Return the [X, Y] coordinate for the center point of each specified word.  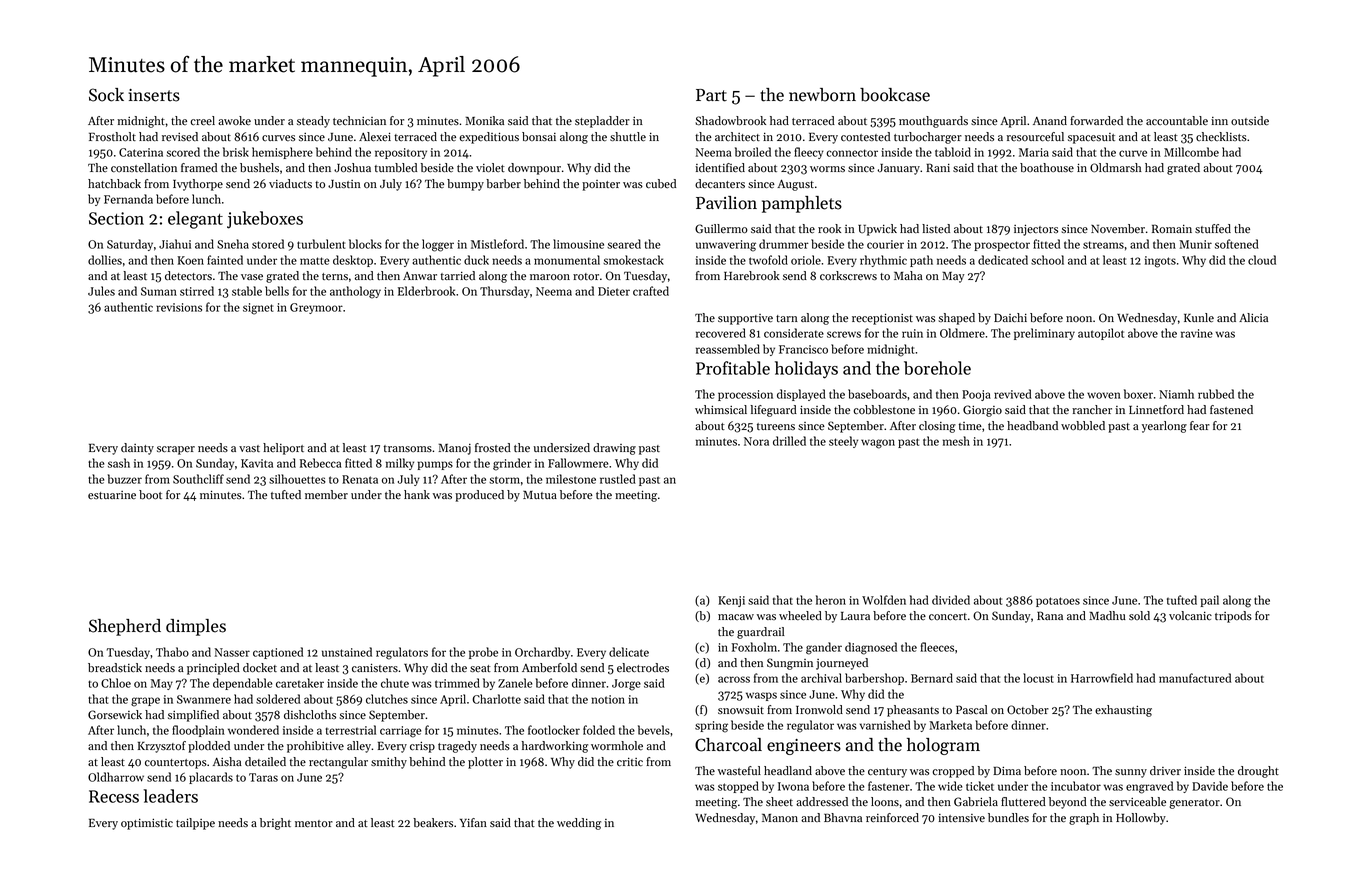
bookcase [895, 95]
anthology [355, 292]
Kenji [731, 601]
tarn [787, 318]
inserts [154, 95]
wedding [579, 824]
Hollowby [1141, 819]
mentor [314, 824]
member [326, 495]
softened [1237, 244]
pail [1210, 601]
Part [711, 95]
